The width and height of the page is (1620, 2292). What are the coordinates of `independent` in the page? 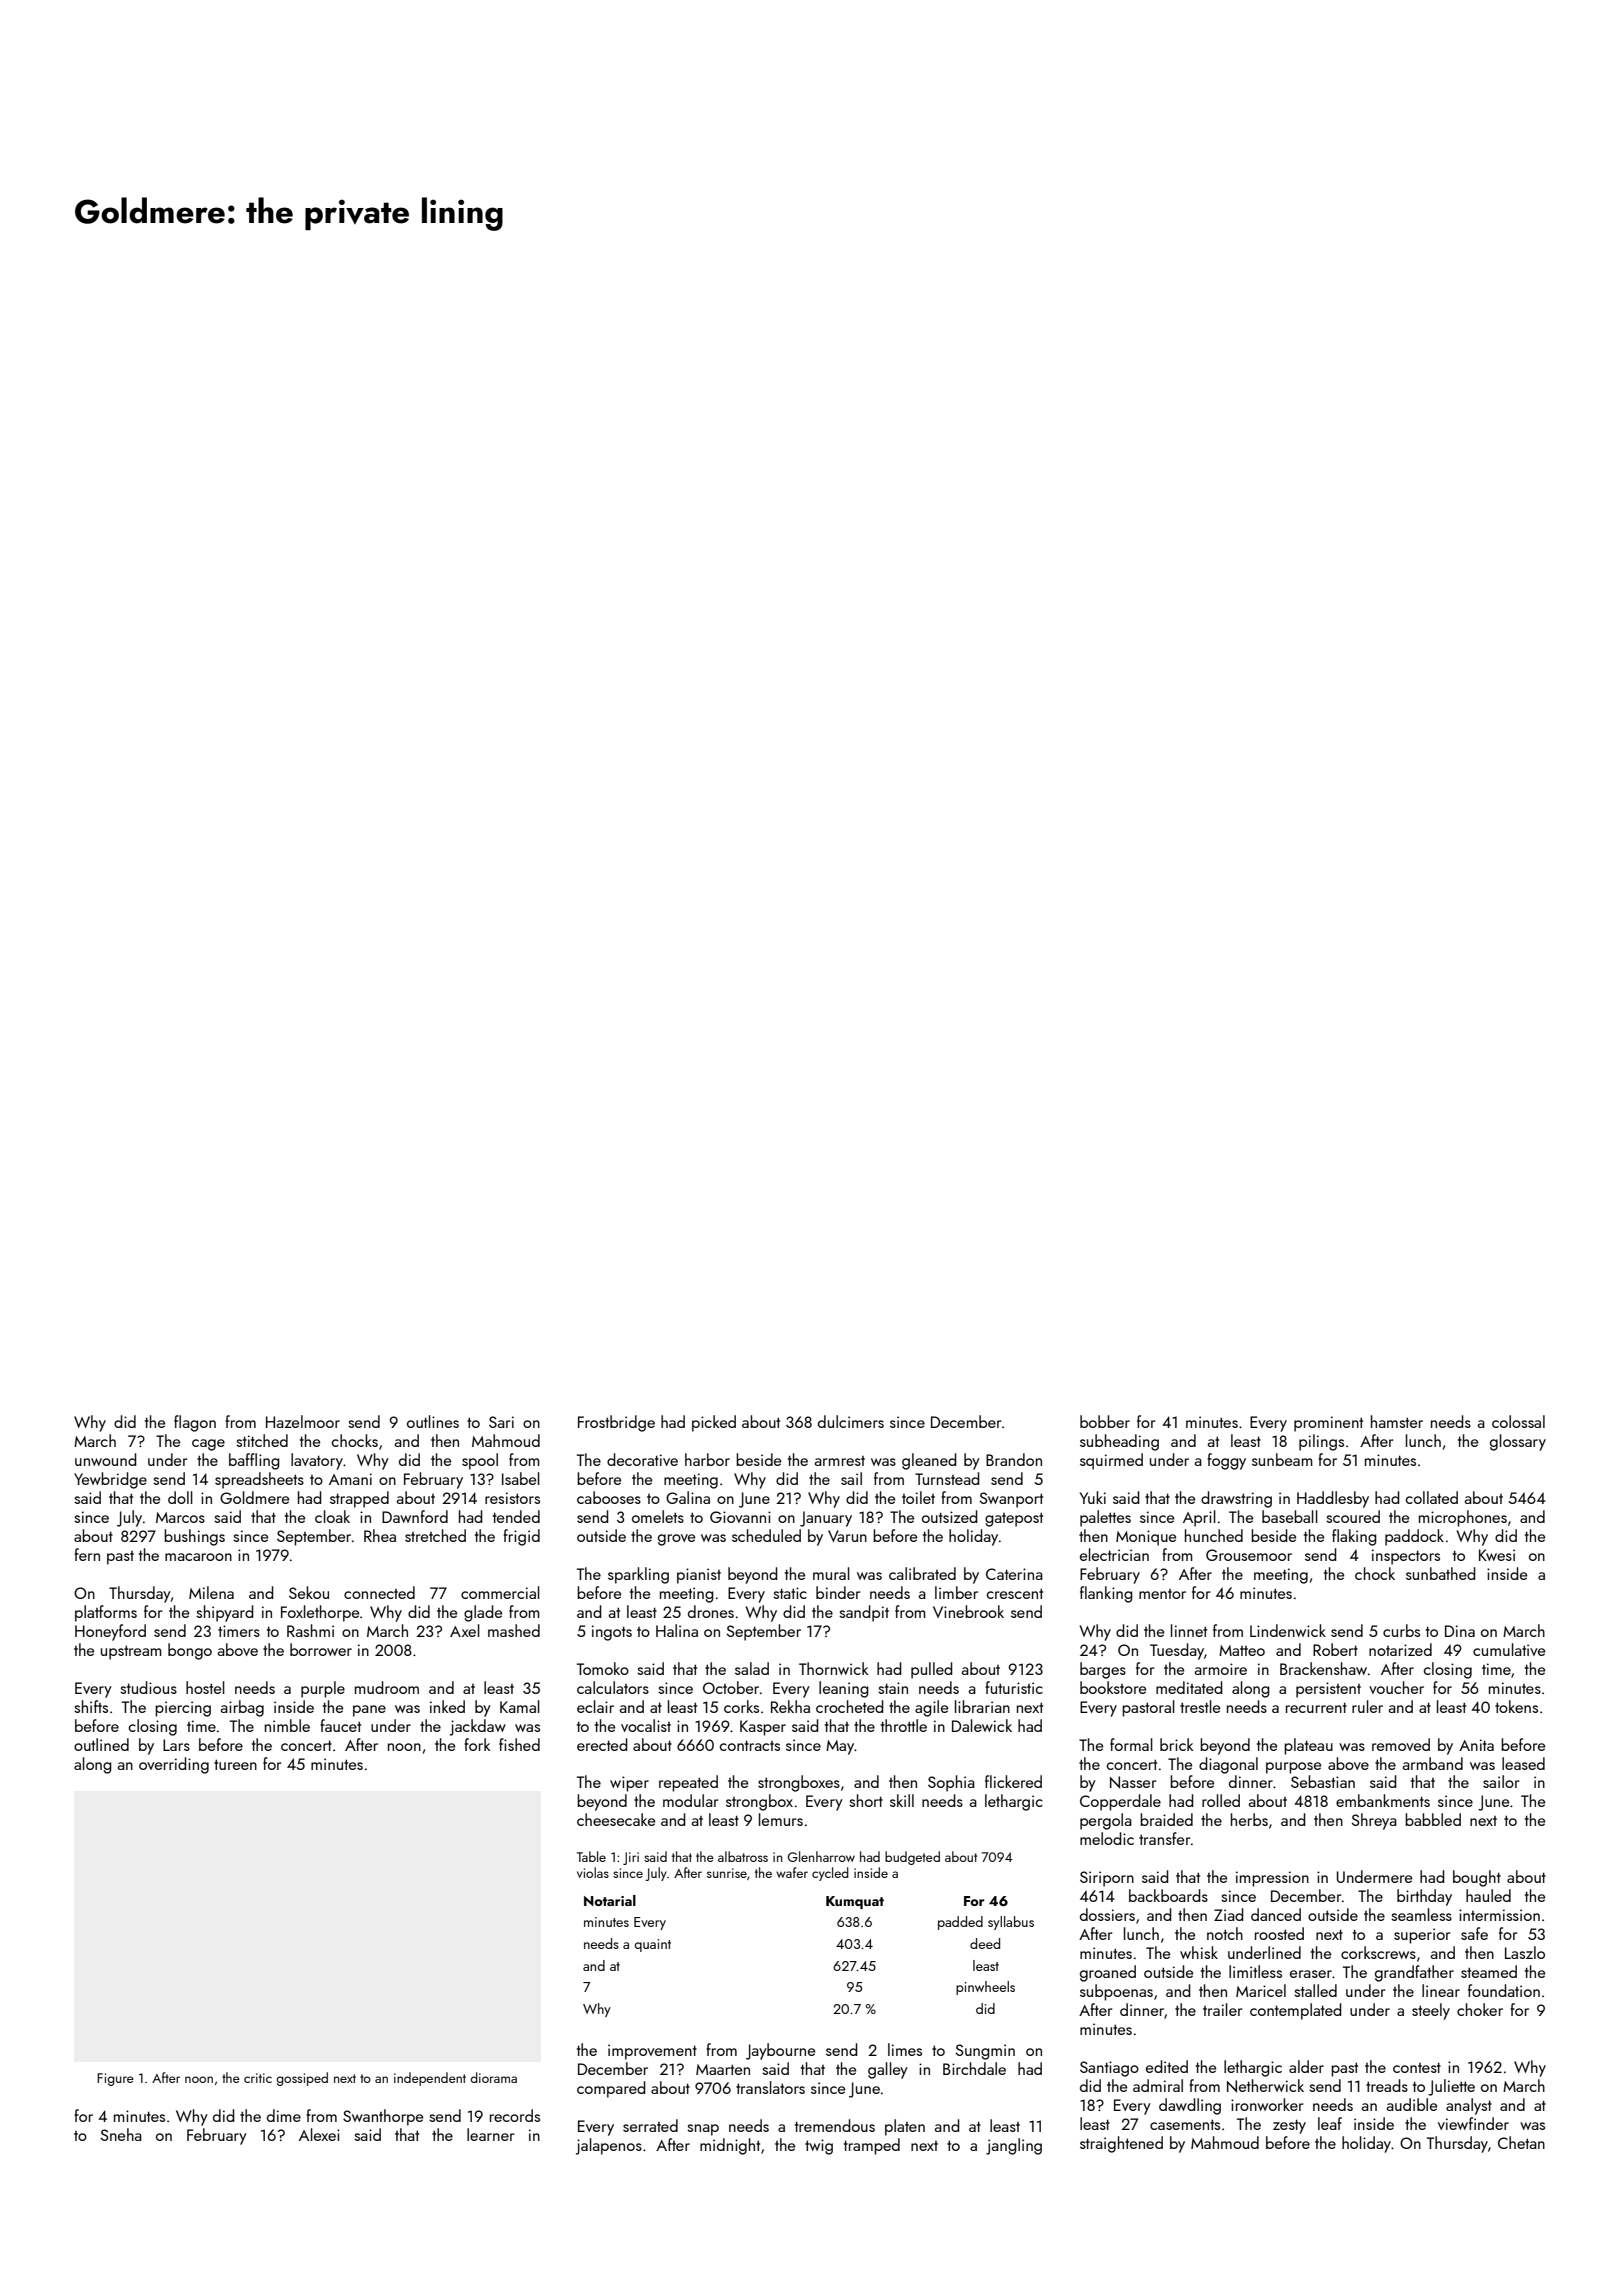 It's located at (430, 2079).
